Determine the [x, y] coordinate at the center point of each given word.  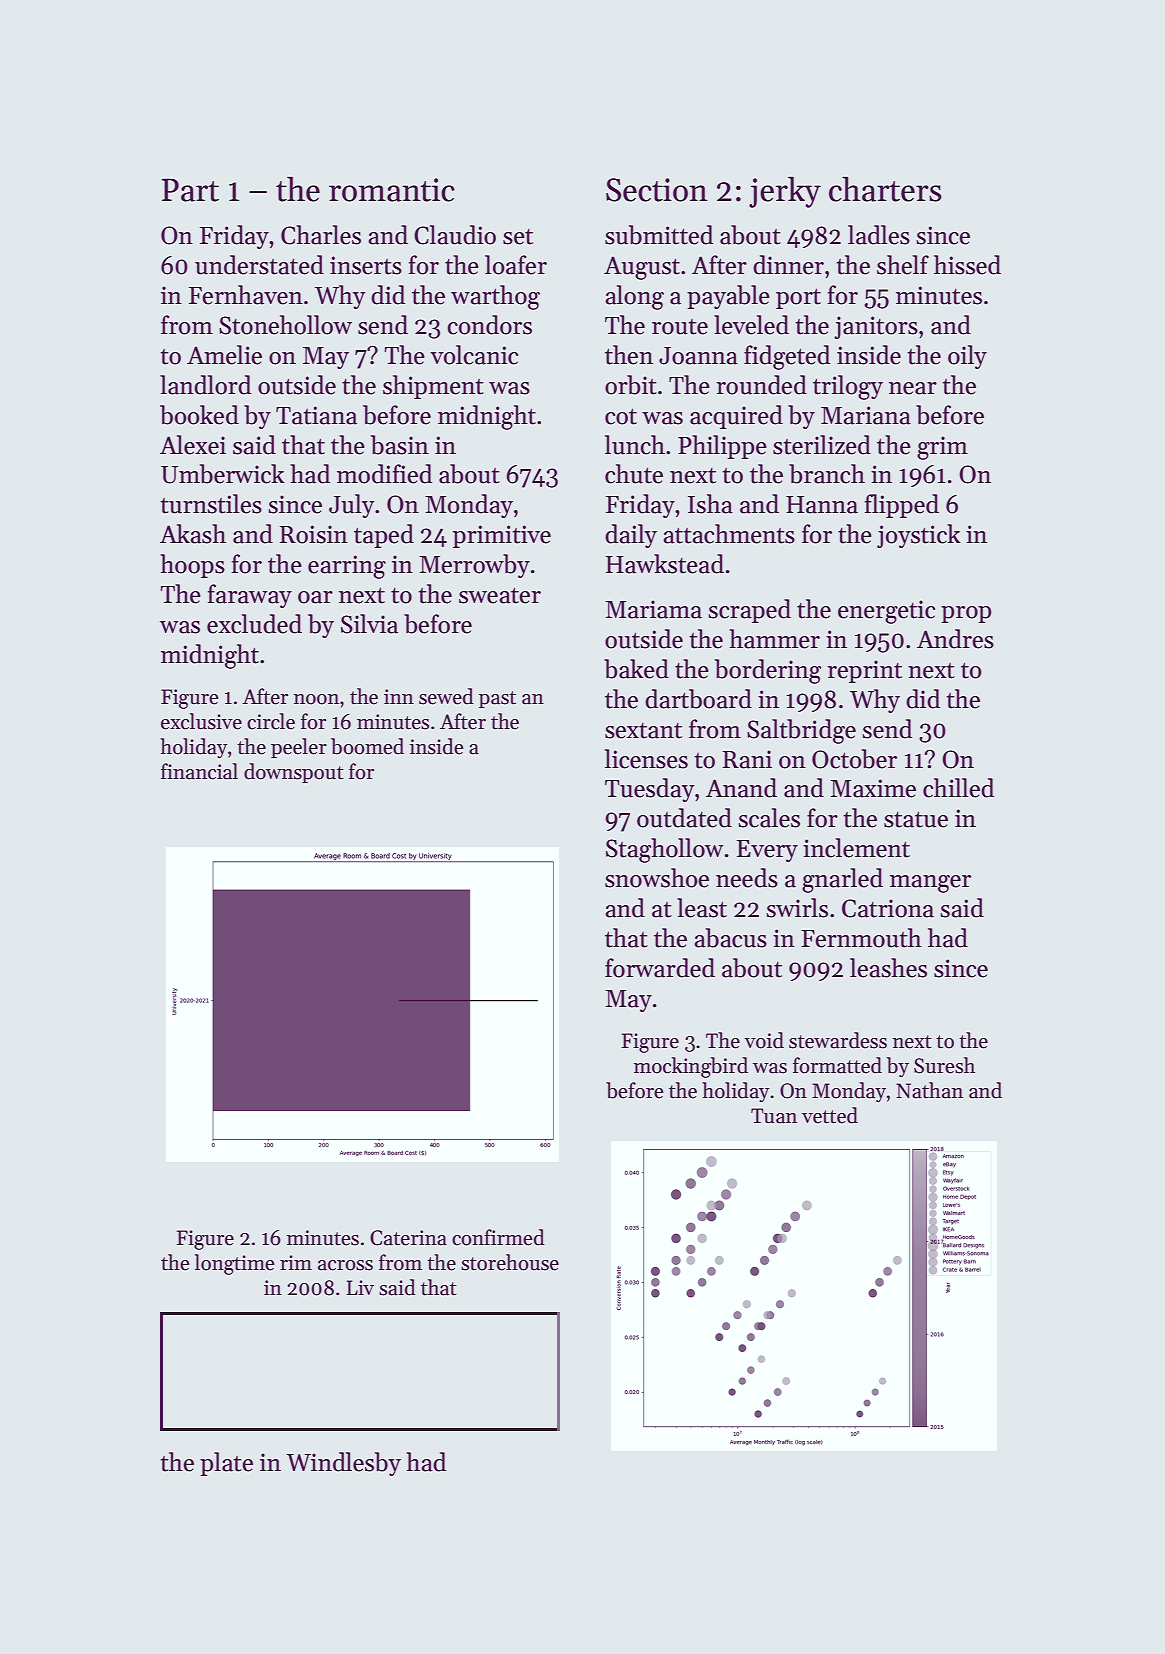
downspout [294, 773]
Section [657, 190]
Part [190, 190]
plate [226, 1464]
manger [930, 884]
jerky [785, 192]
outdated [684, 818]
